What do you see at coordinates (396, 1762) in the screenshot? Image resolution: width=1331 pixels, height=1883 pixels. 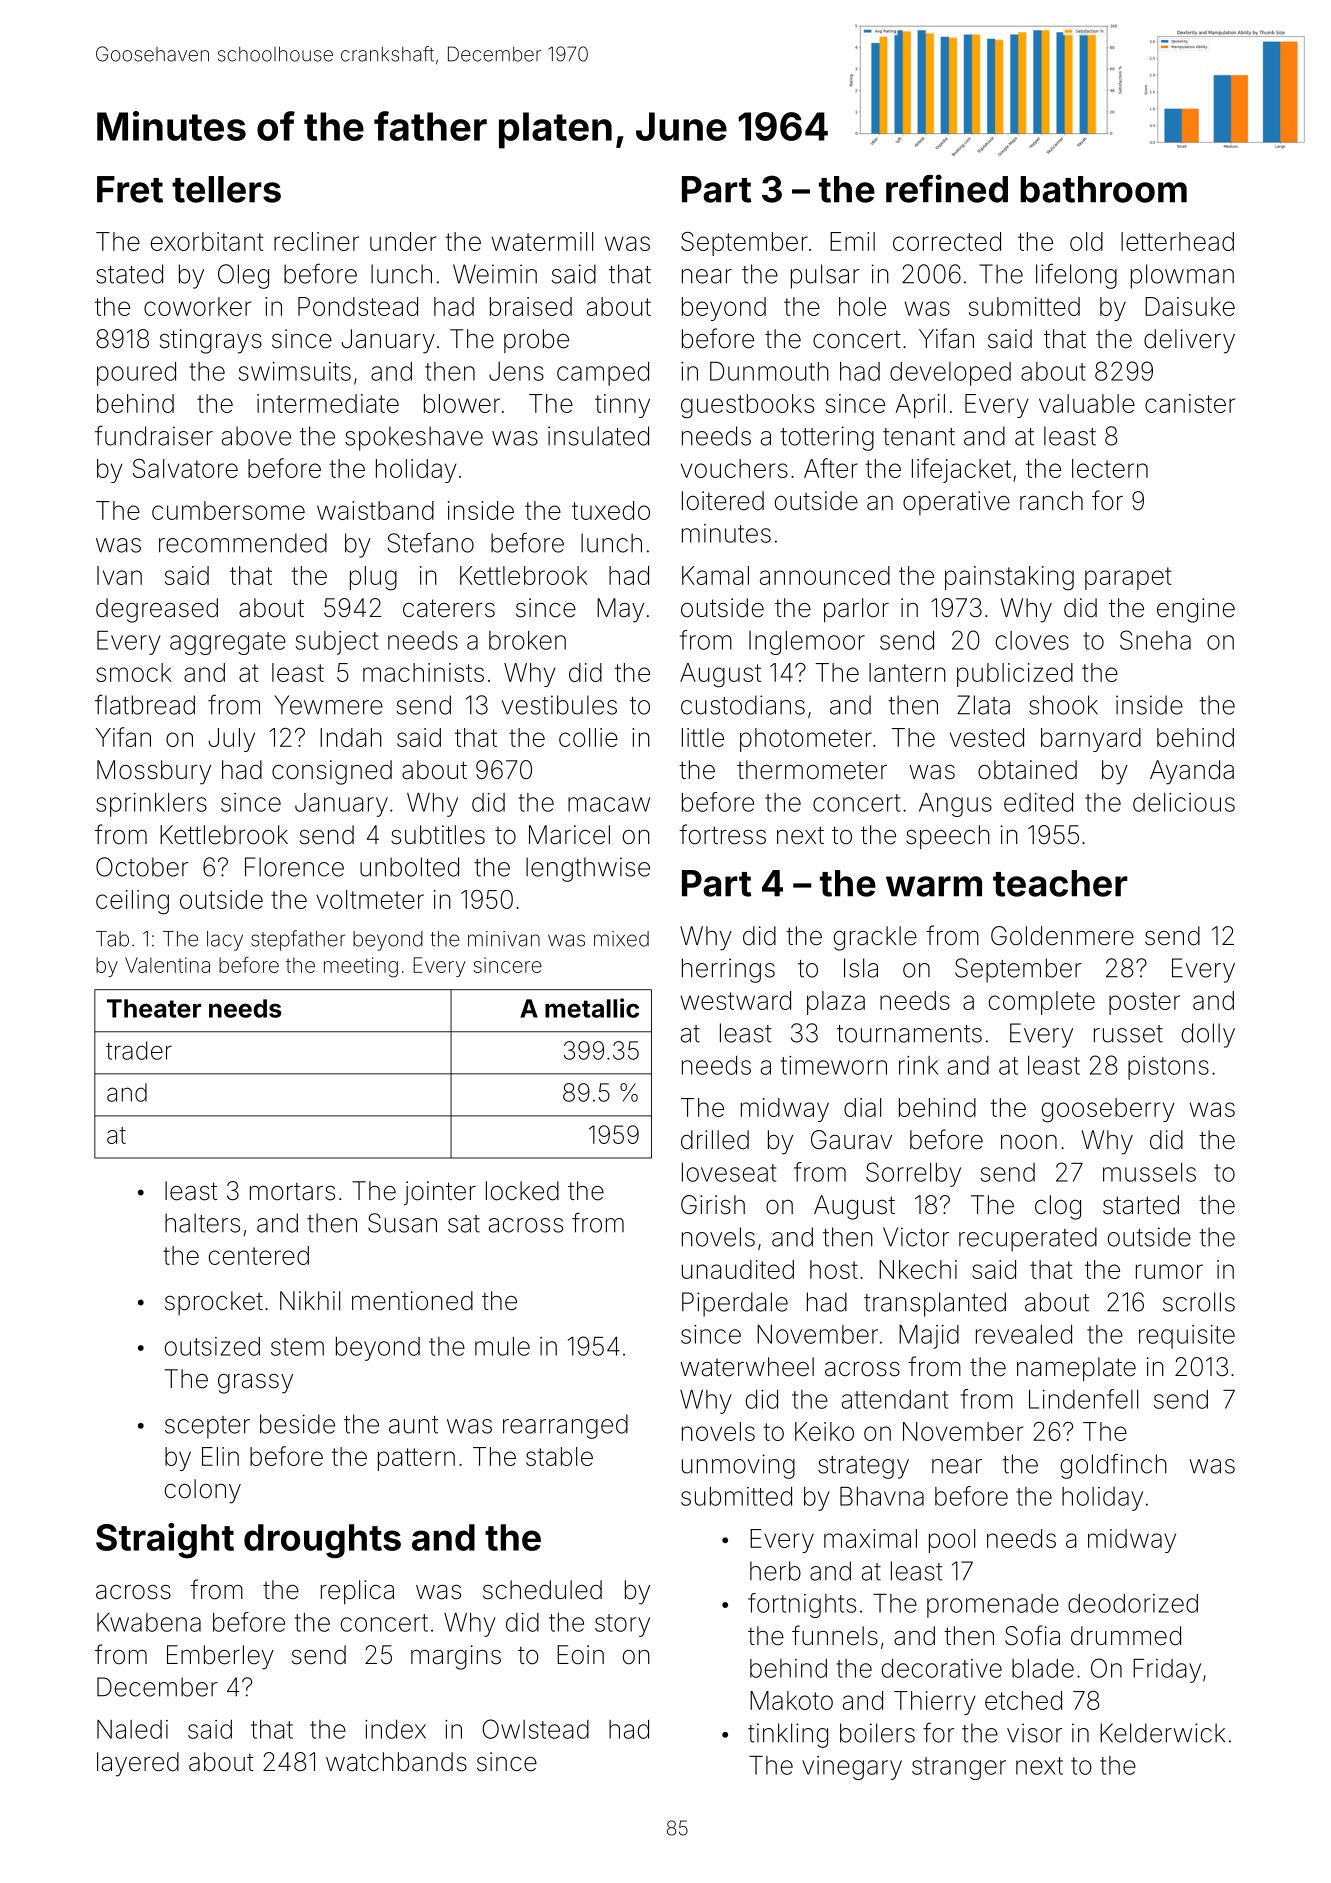 I see `watchbands` at bounding box center [396, 1762].
